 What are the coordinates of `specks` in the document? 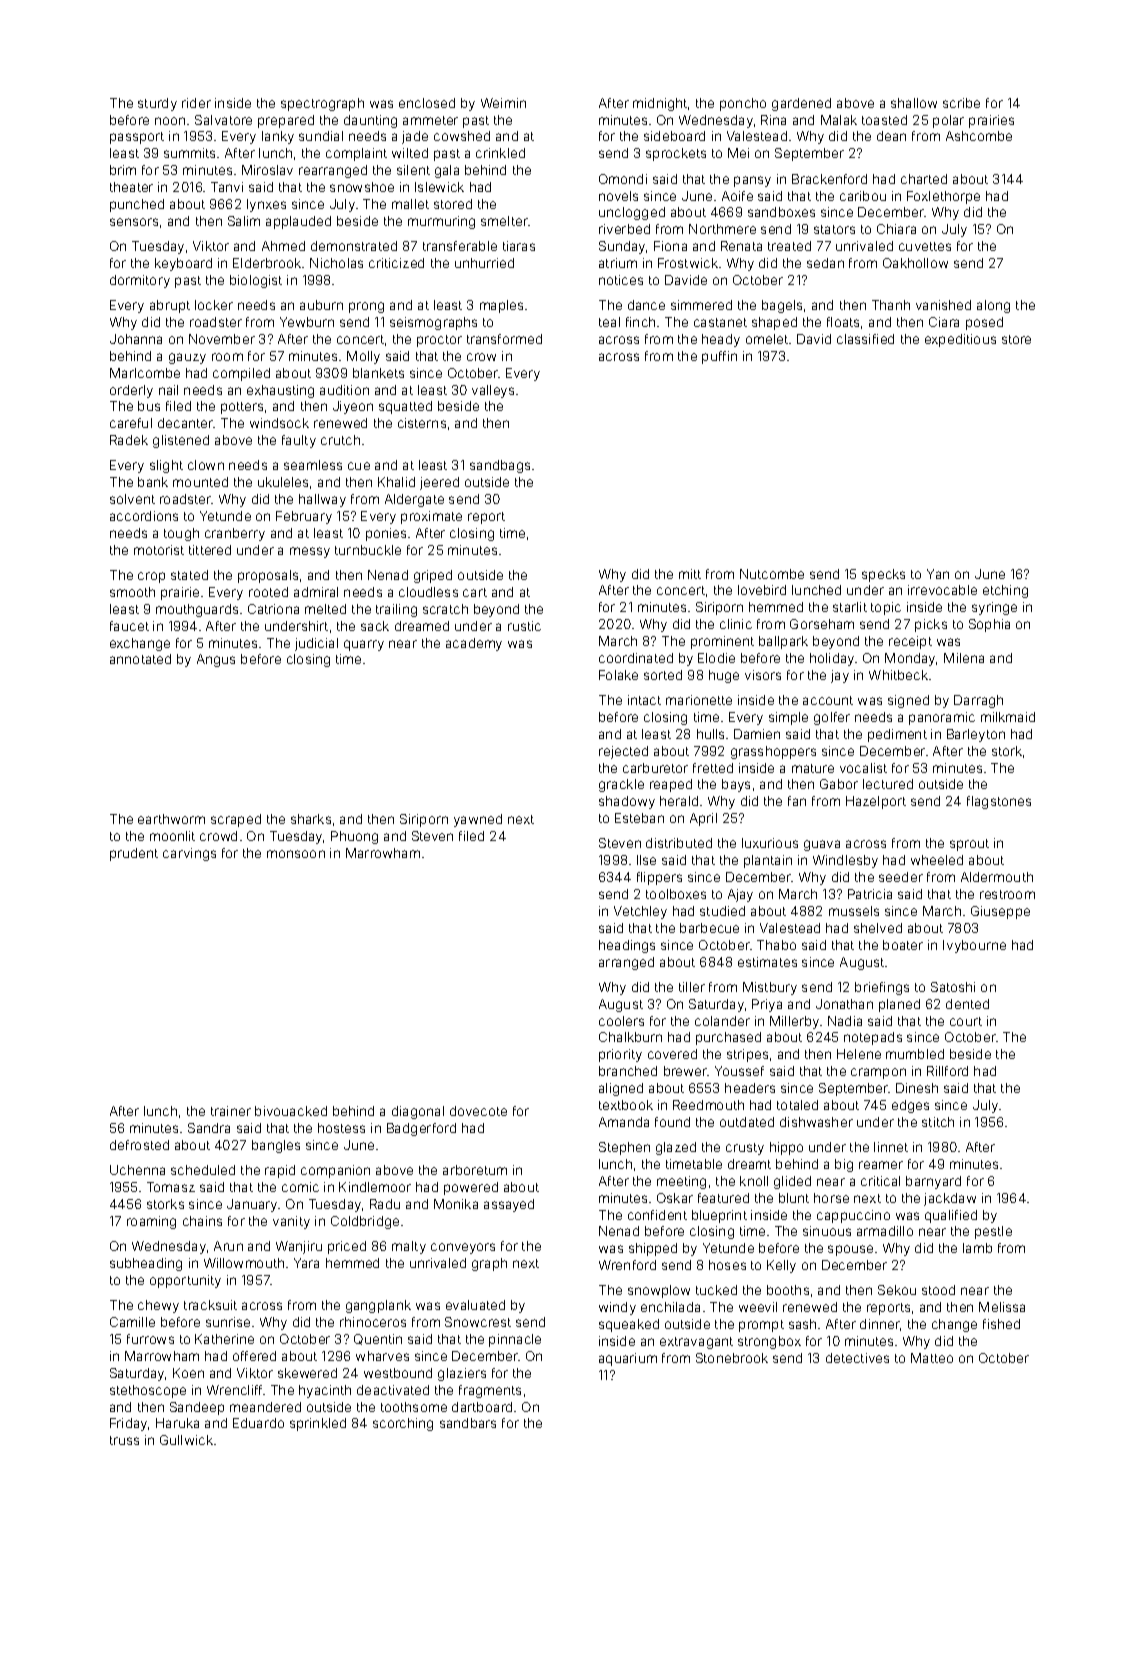 It's located at (883, 575).
